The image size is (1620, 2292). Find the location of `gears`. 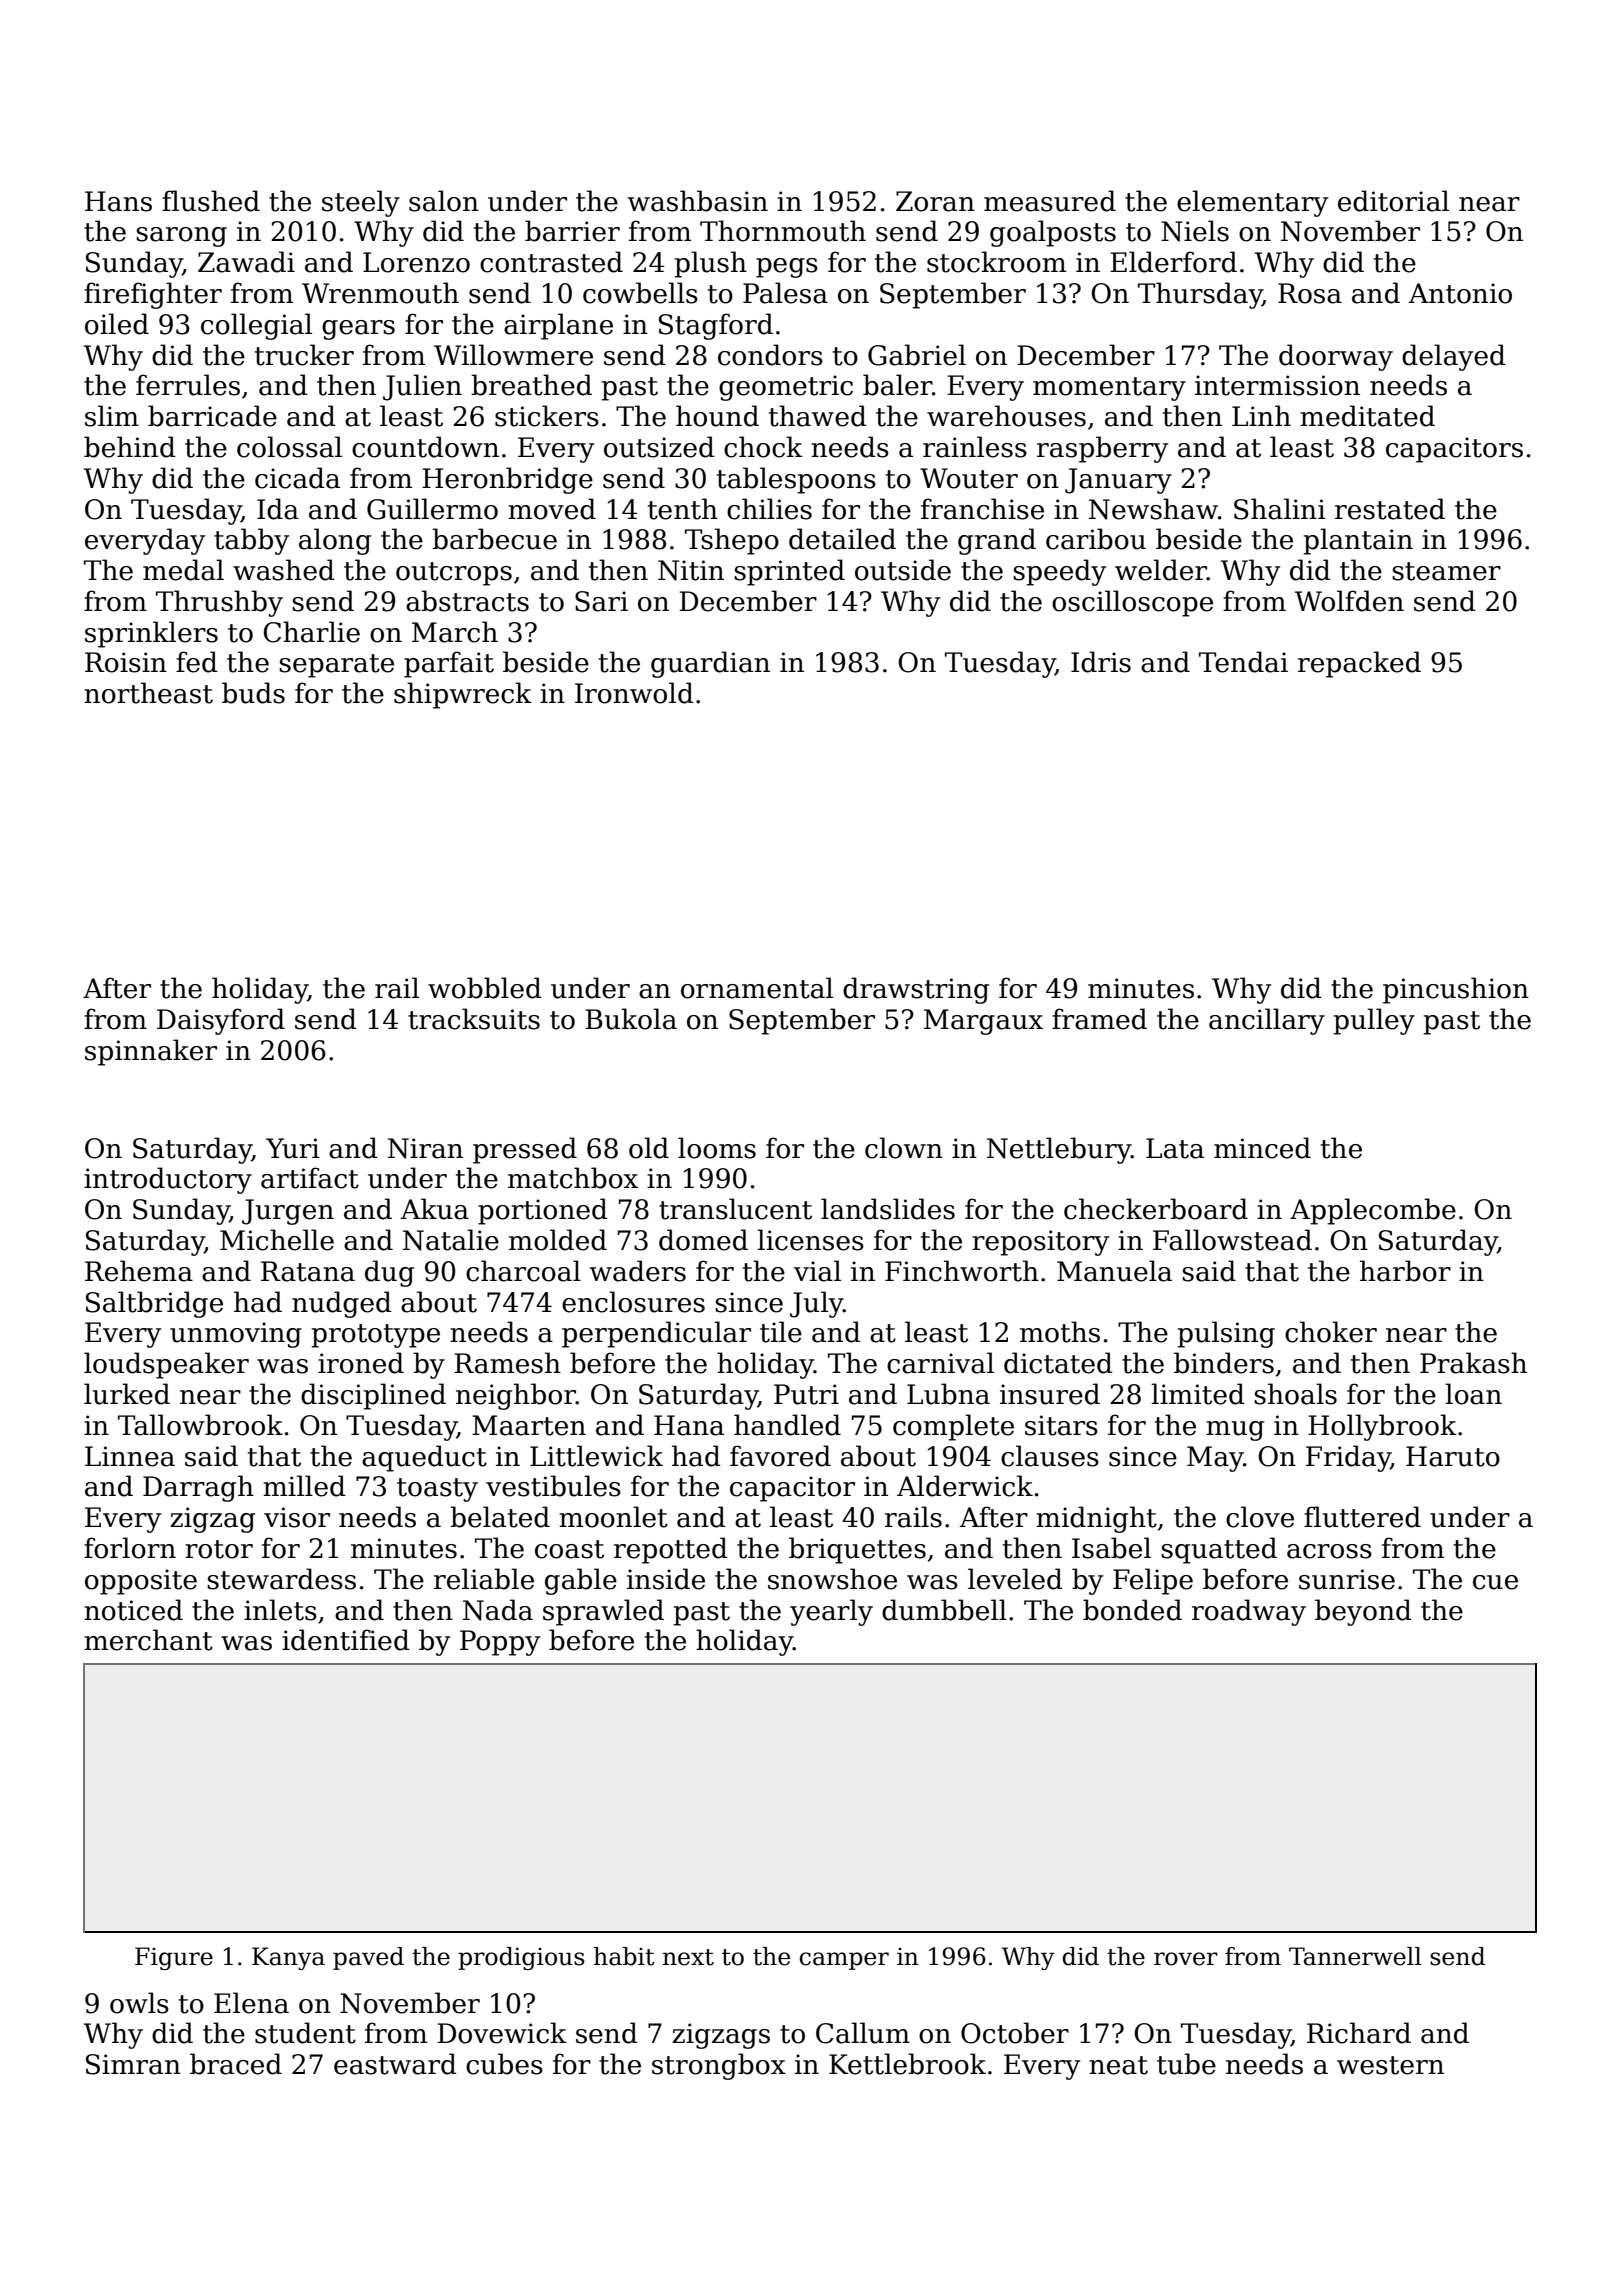

gears is located at coordinates (358, 330).
